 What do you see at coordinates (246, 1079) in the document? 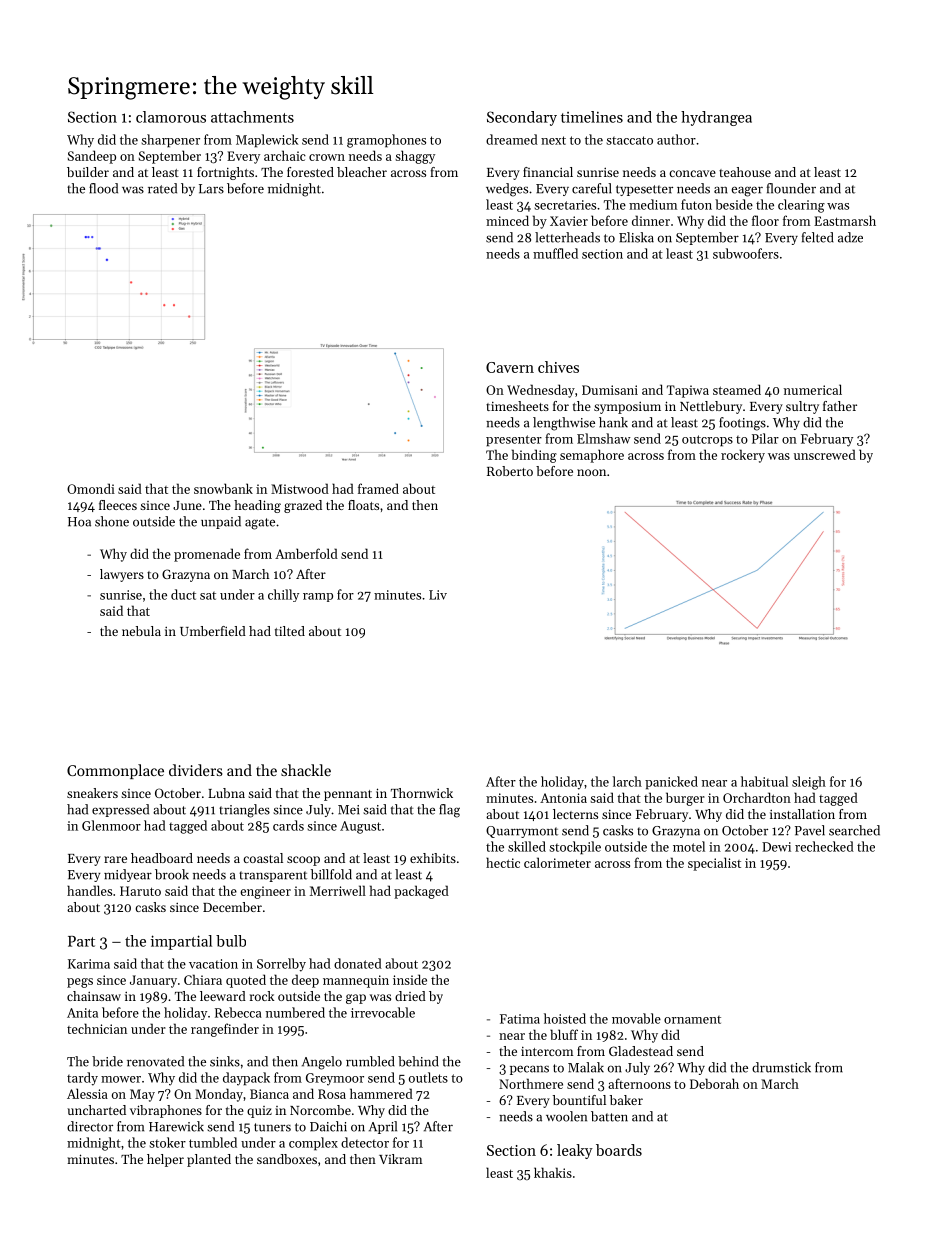
I see `daypack` at bounding box center [246, 1079].
